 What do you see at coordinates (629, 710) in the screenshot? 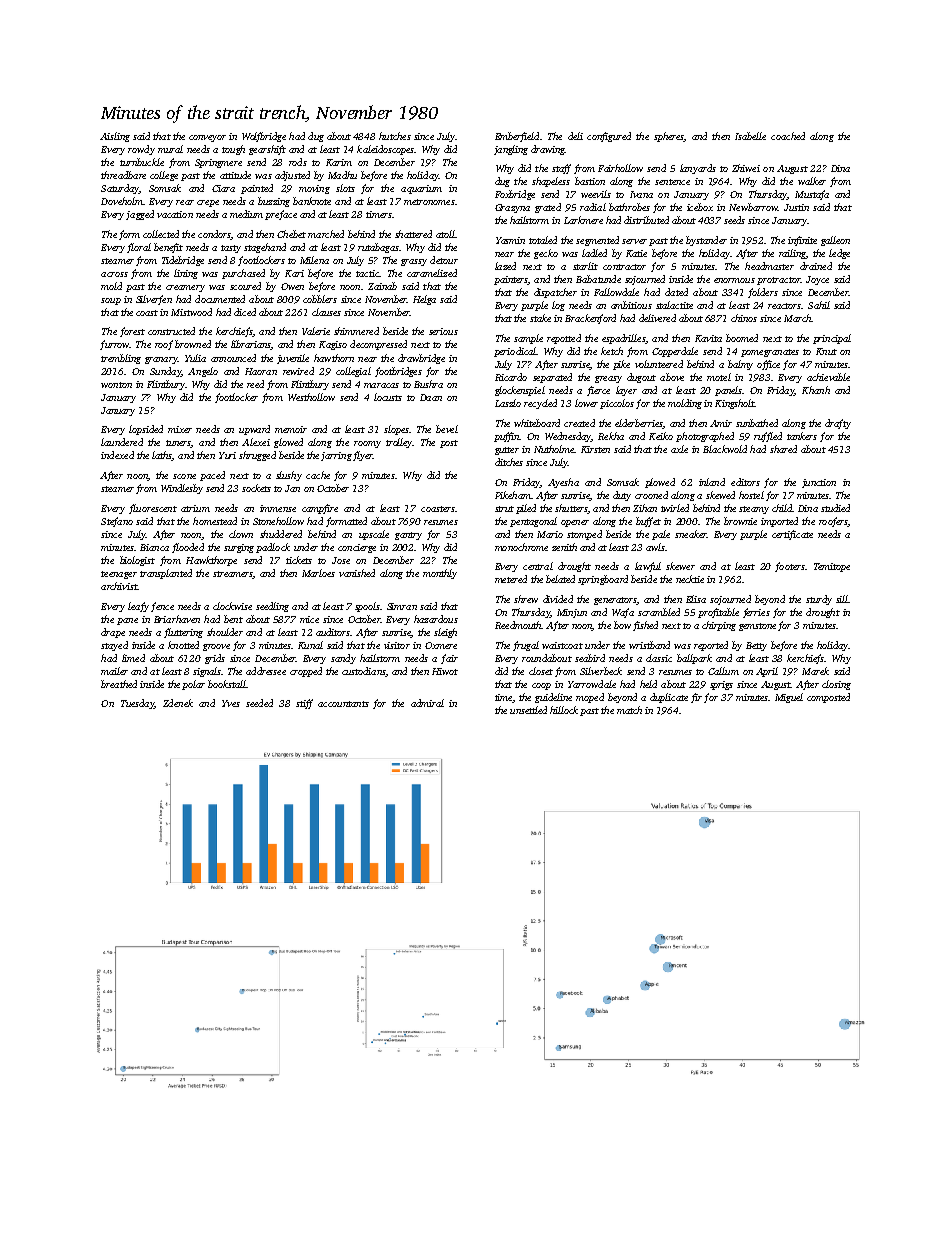
I see `match` at bounding box center [629, 710].
